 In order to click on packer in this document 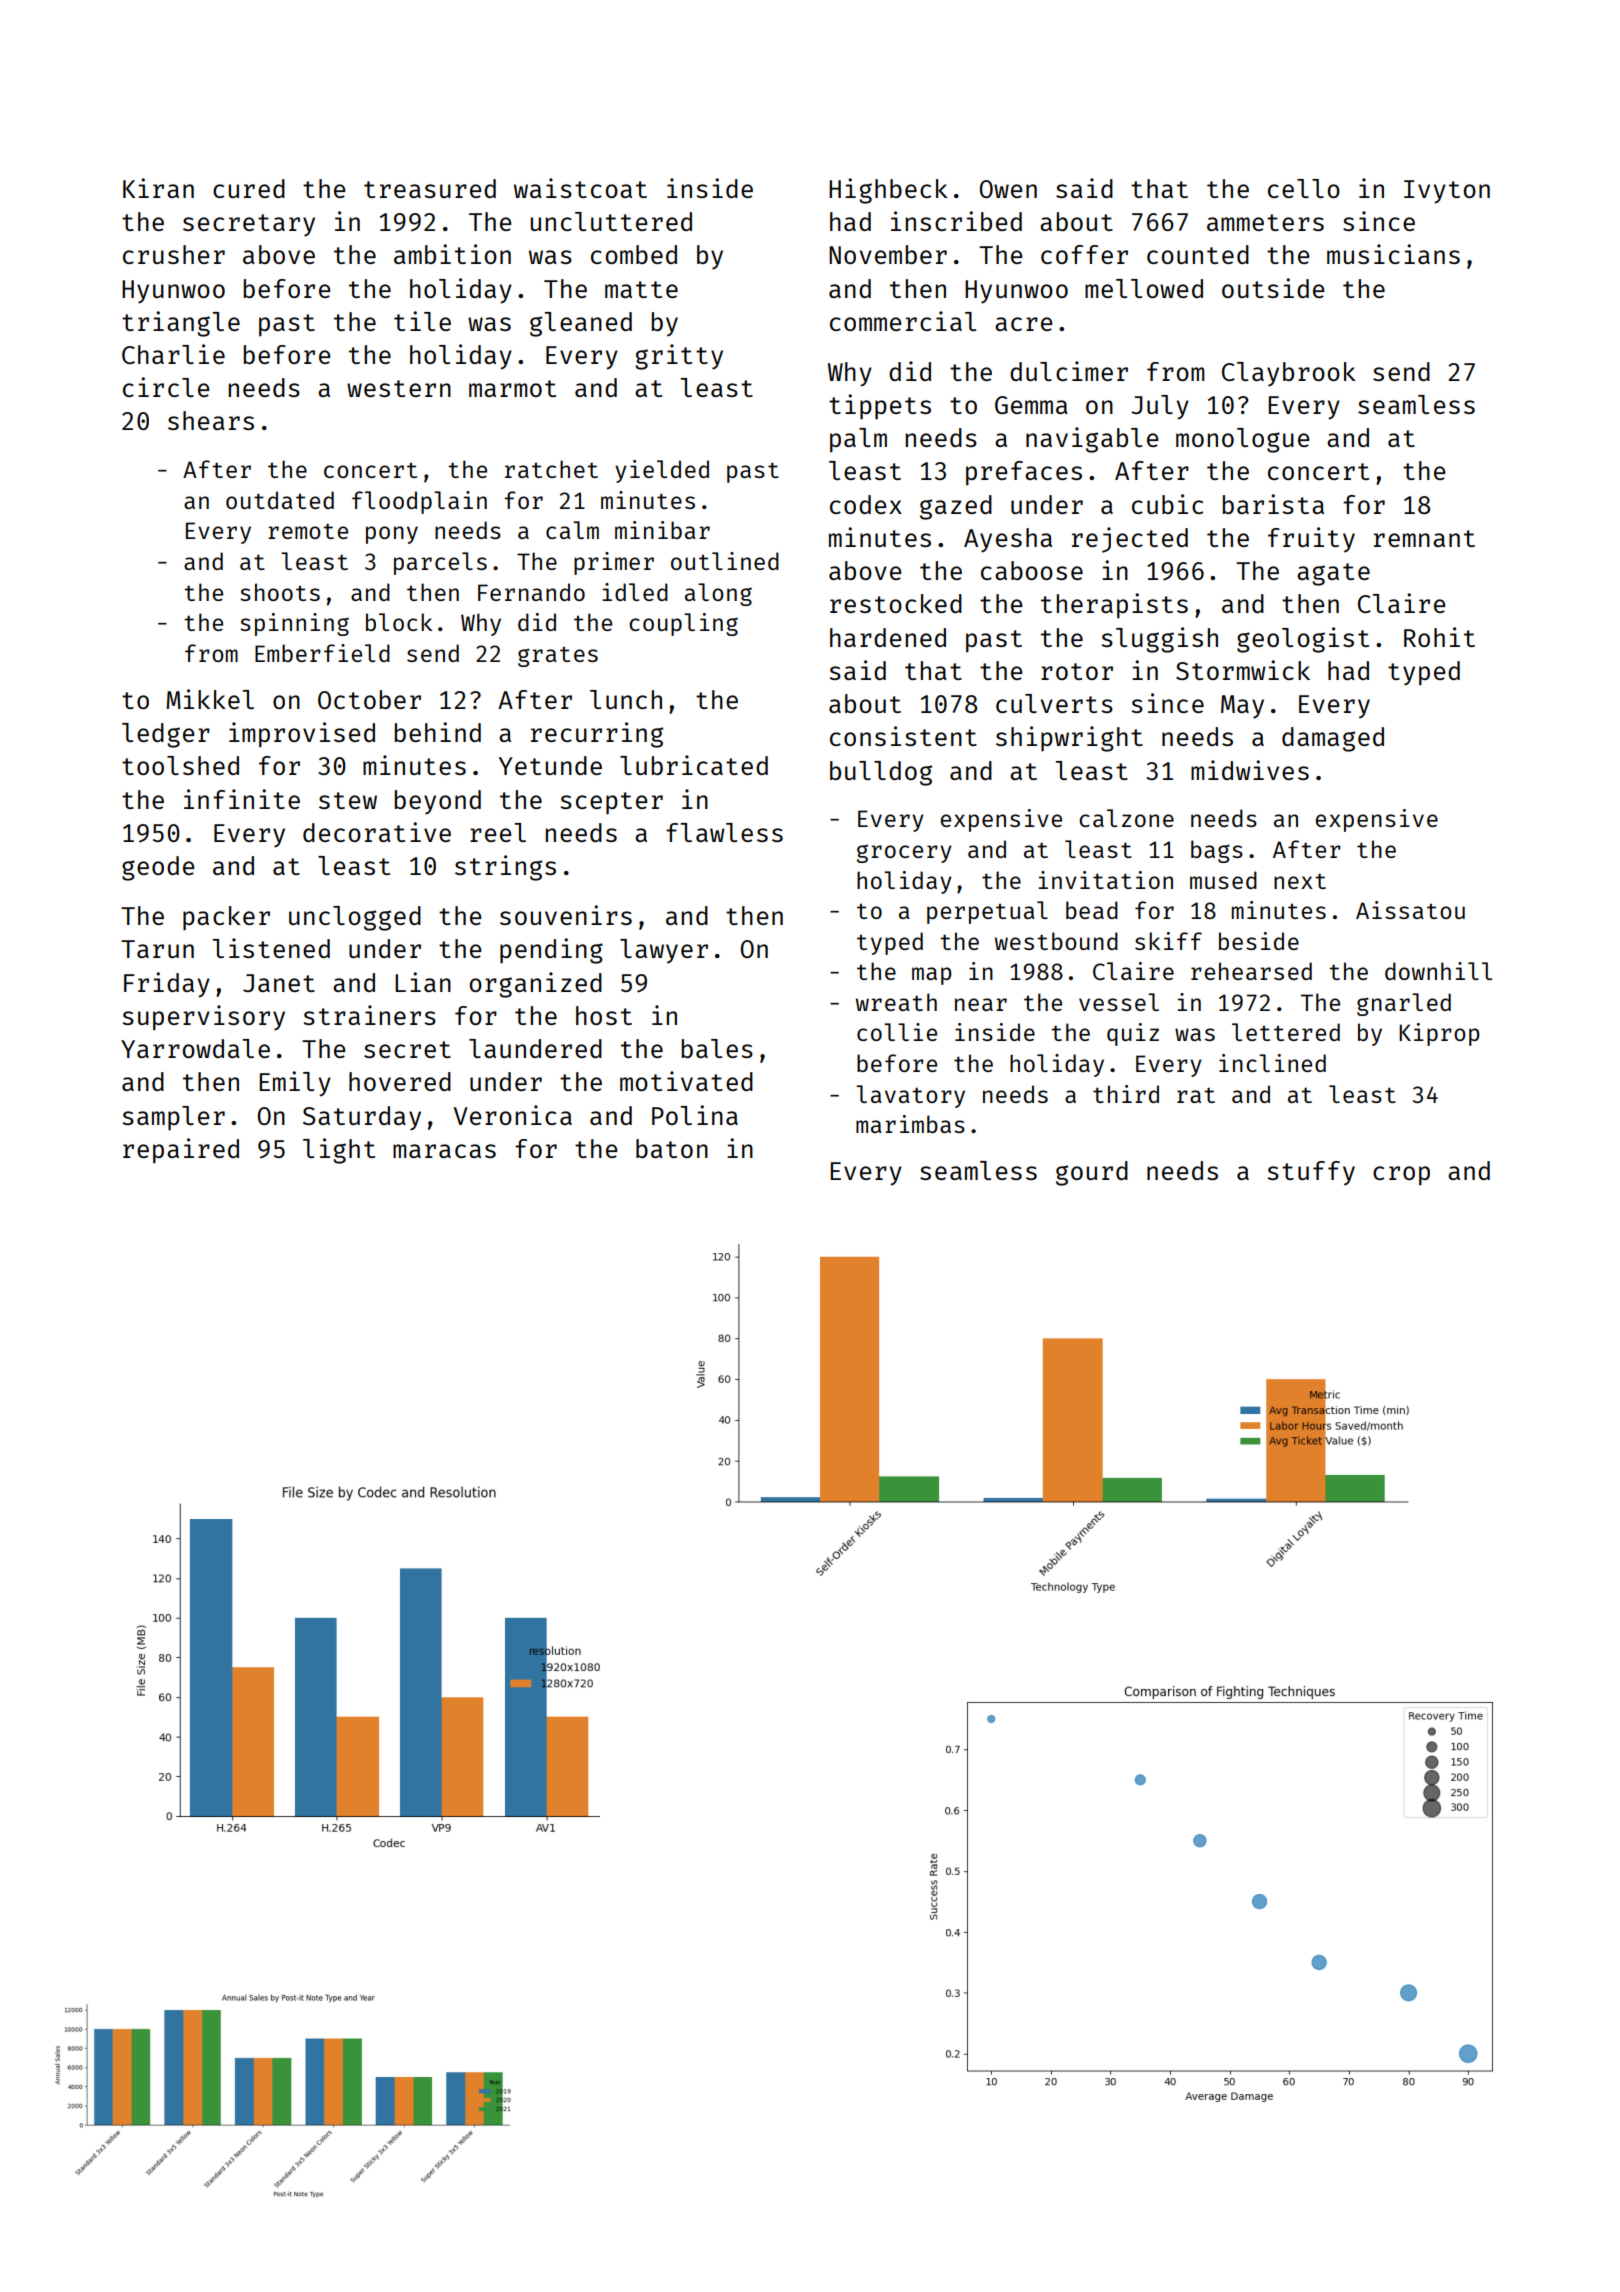, I will do `click(226, 918)`.
